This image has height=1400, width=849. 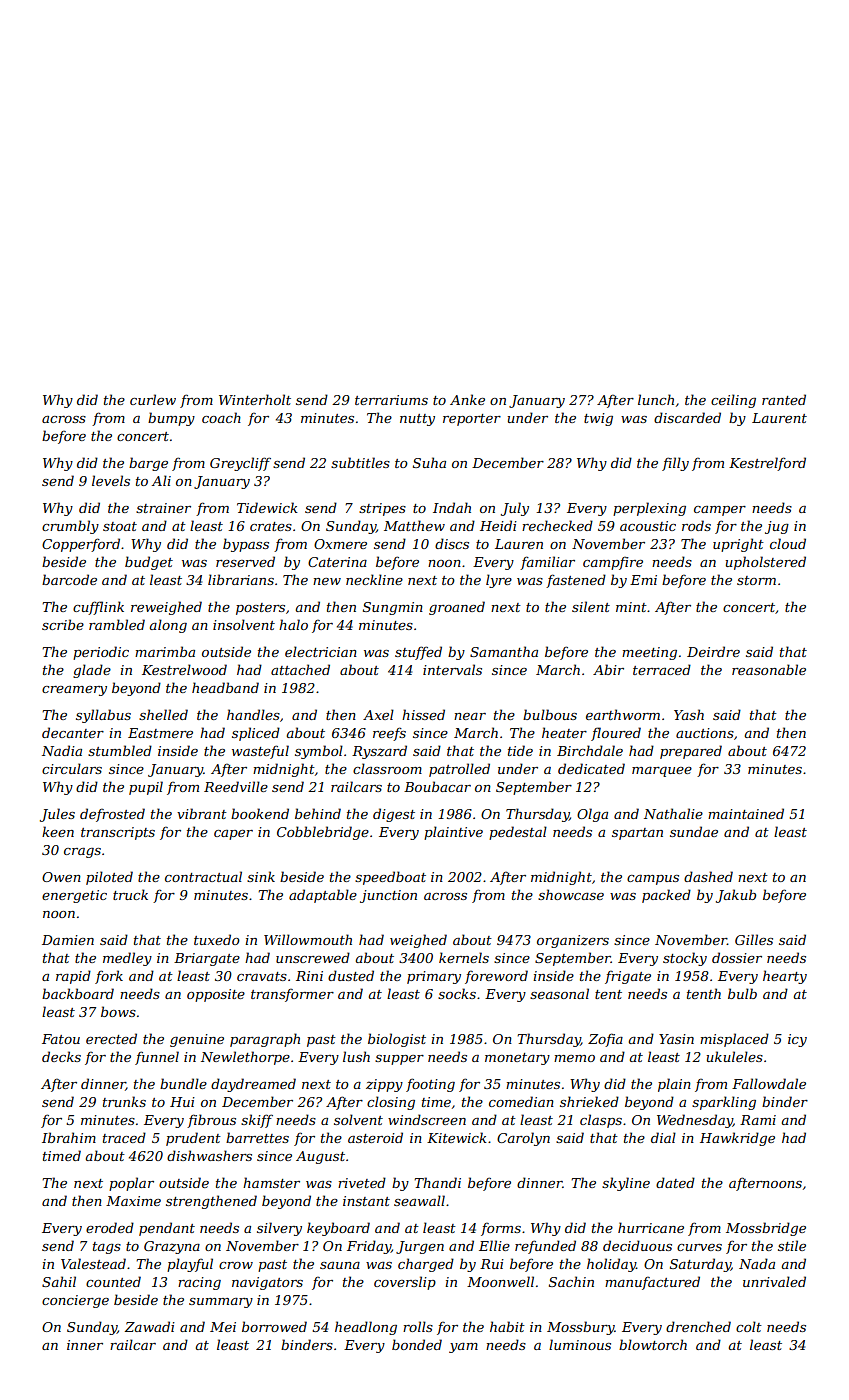 I want to click on Nadia, so click(x=62, y=750).
